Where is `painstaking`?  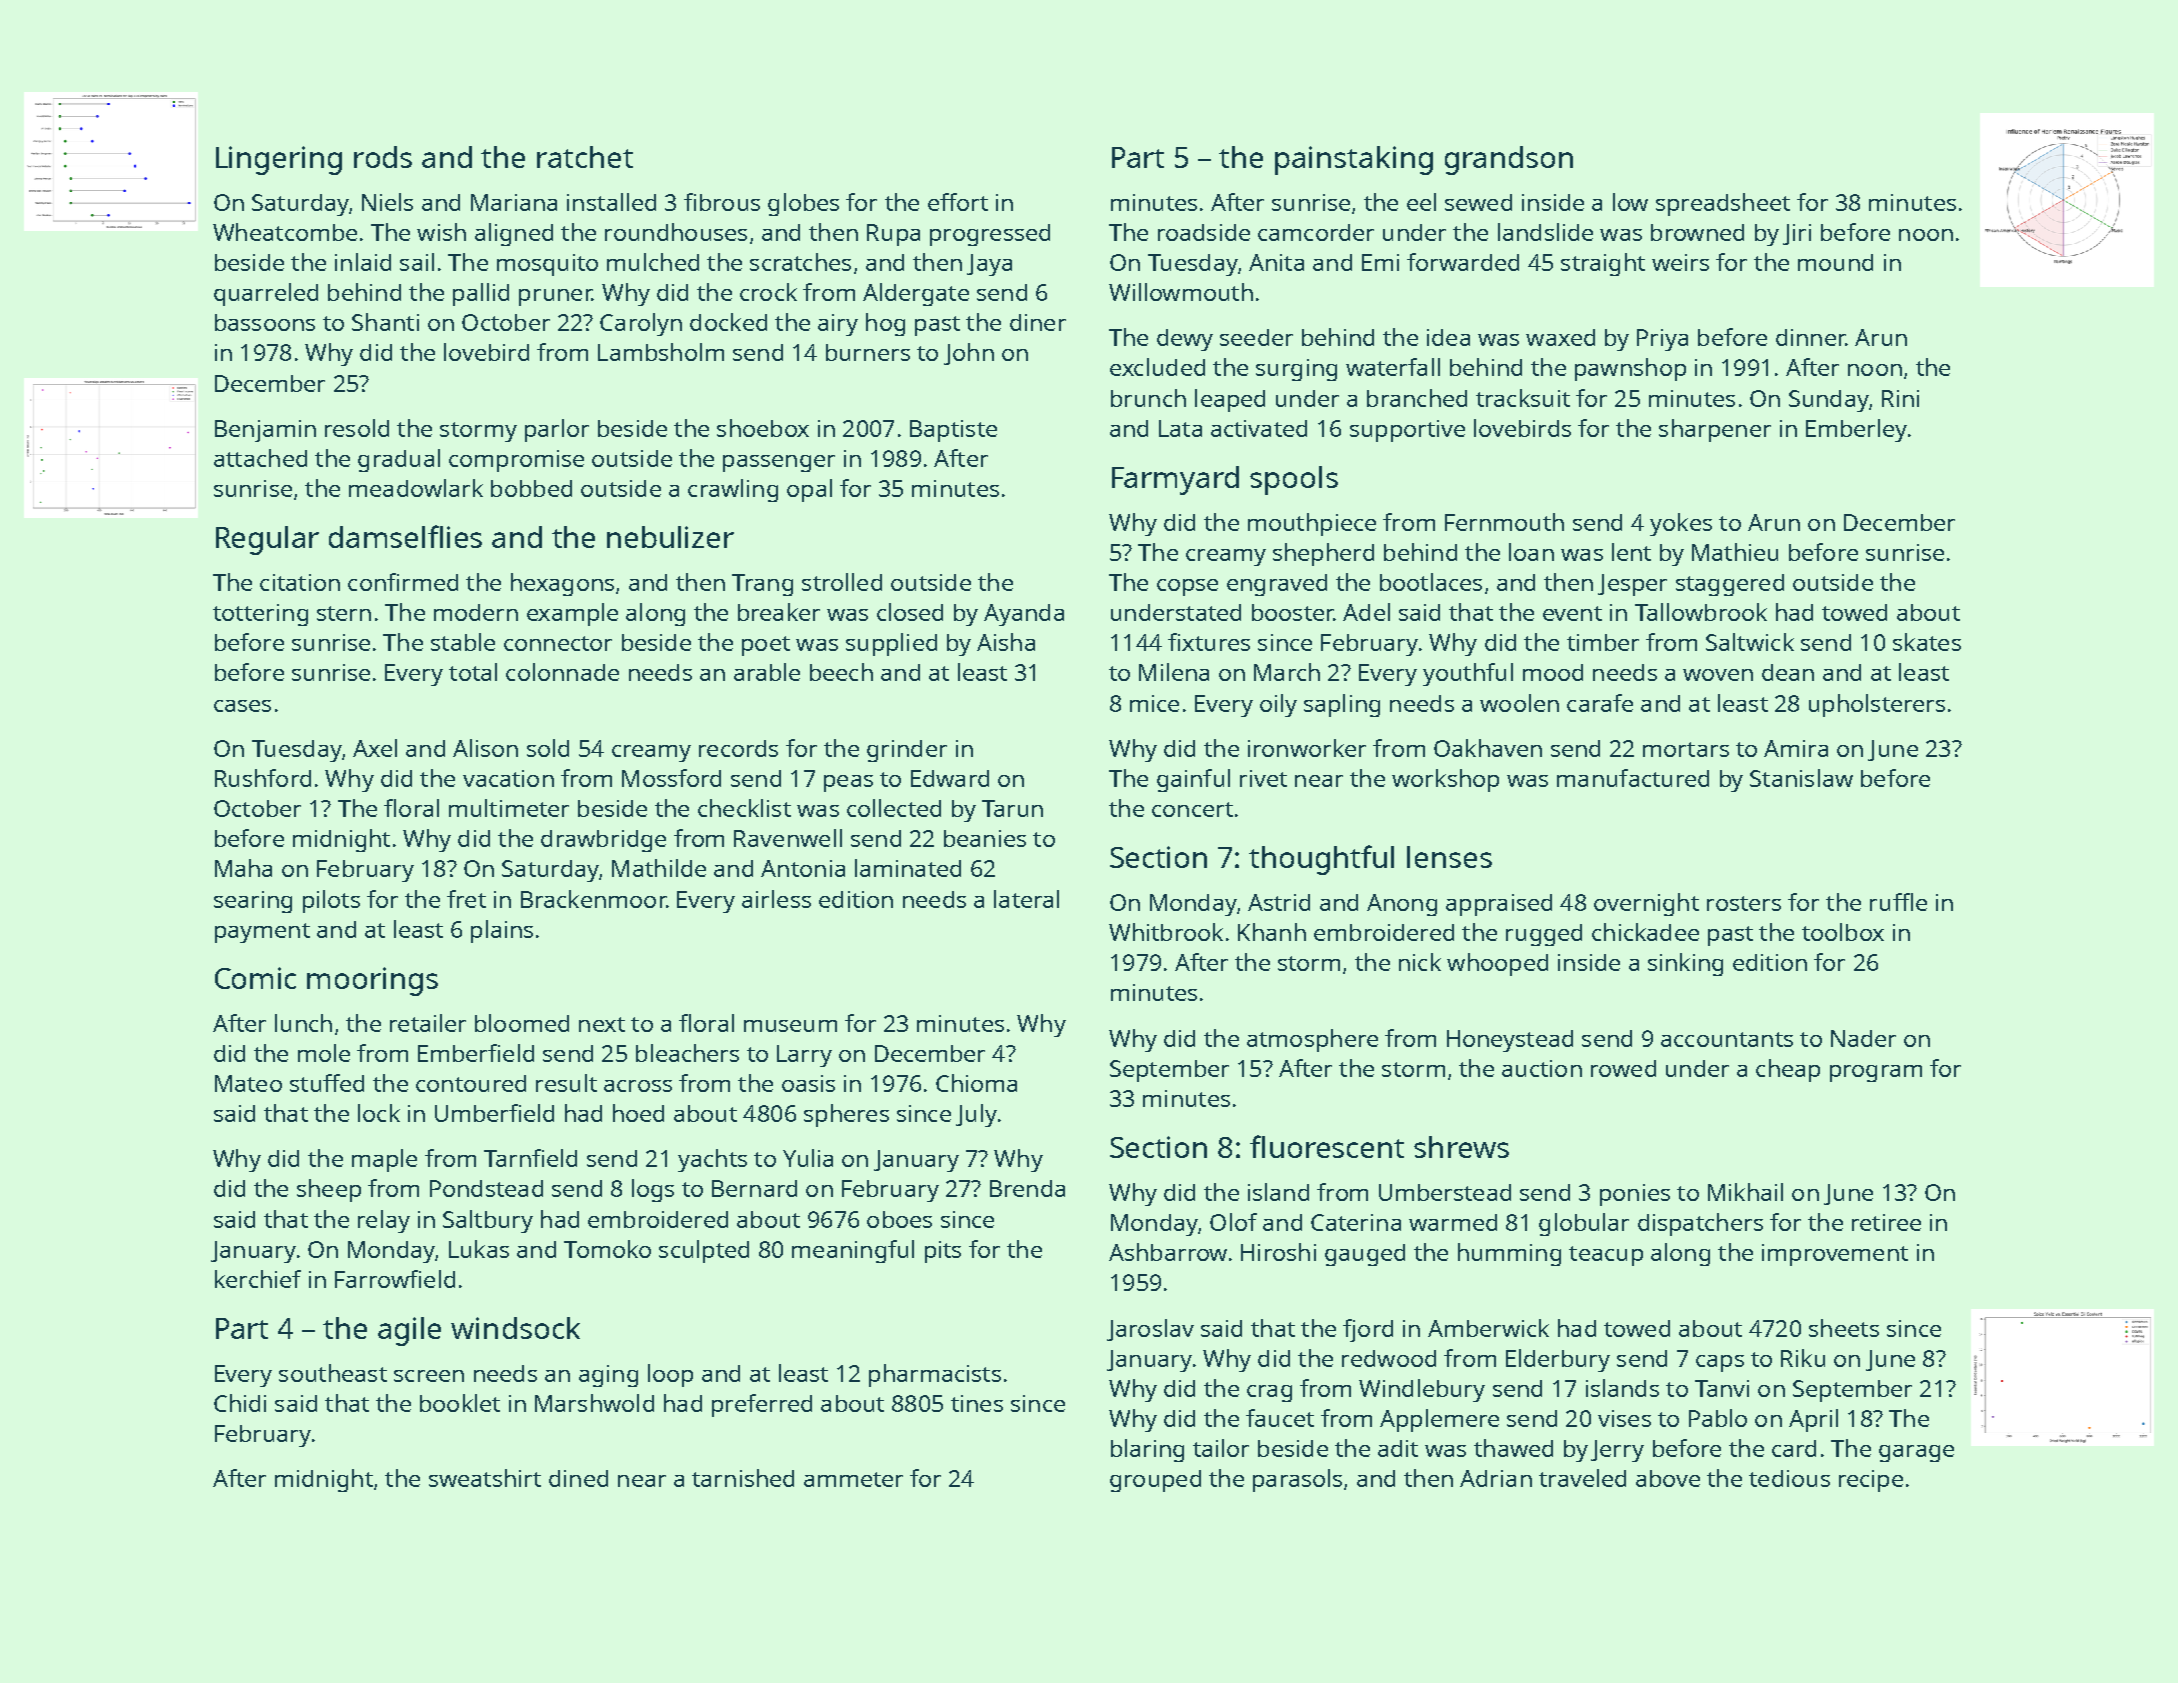
painstaking is located at coordinates (1354, 160).
